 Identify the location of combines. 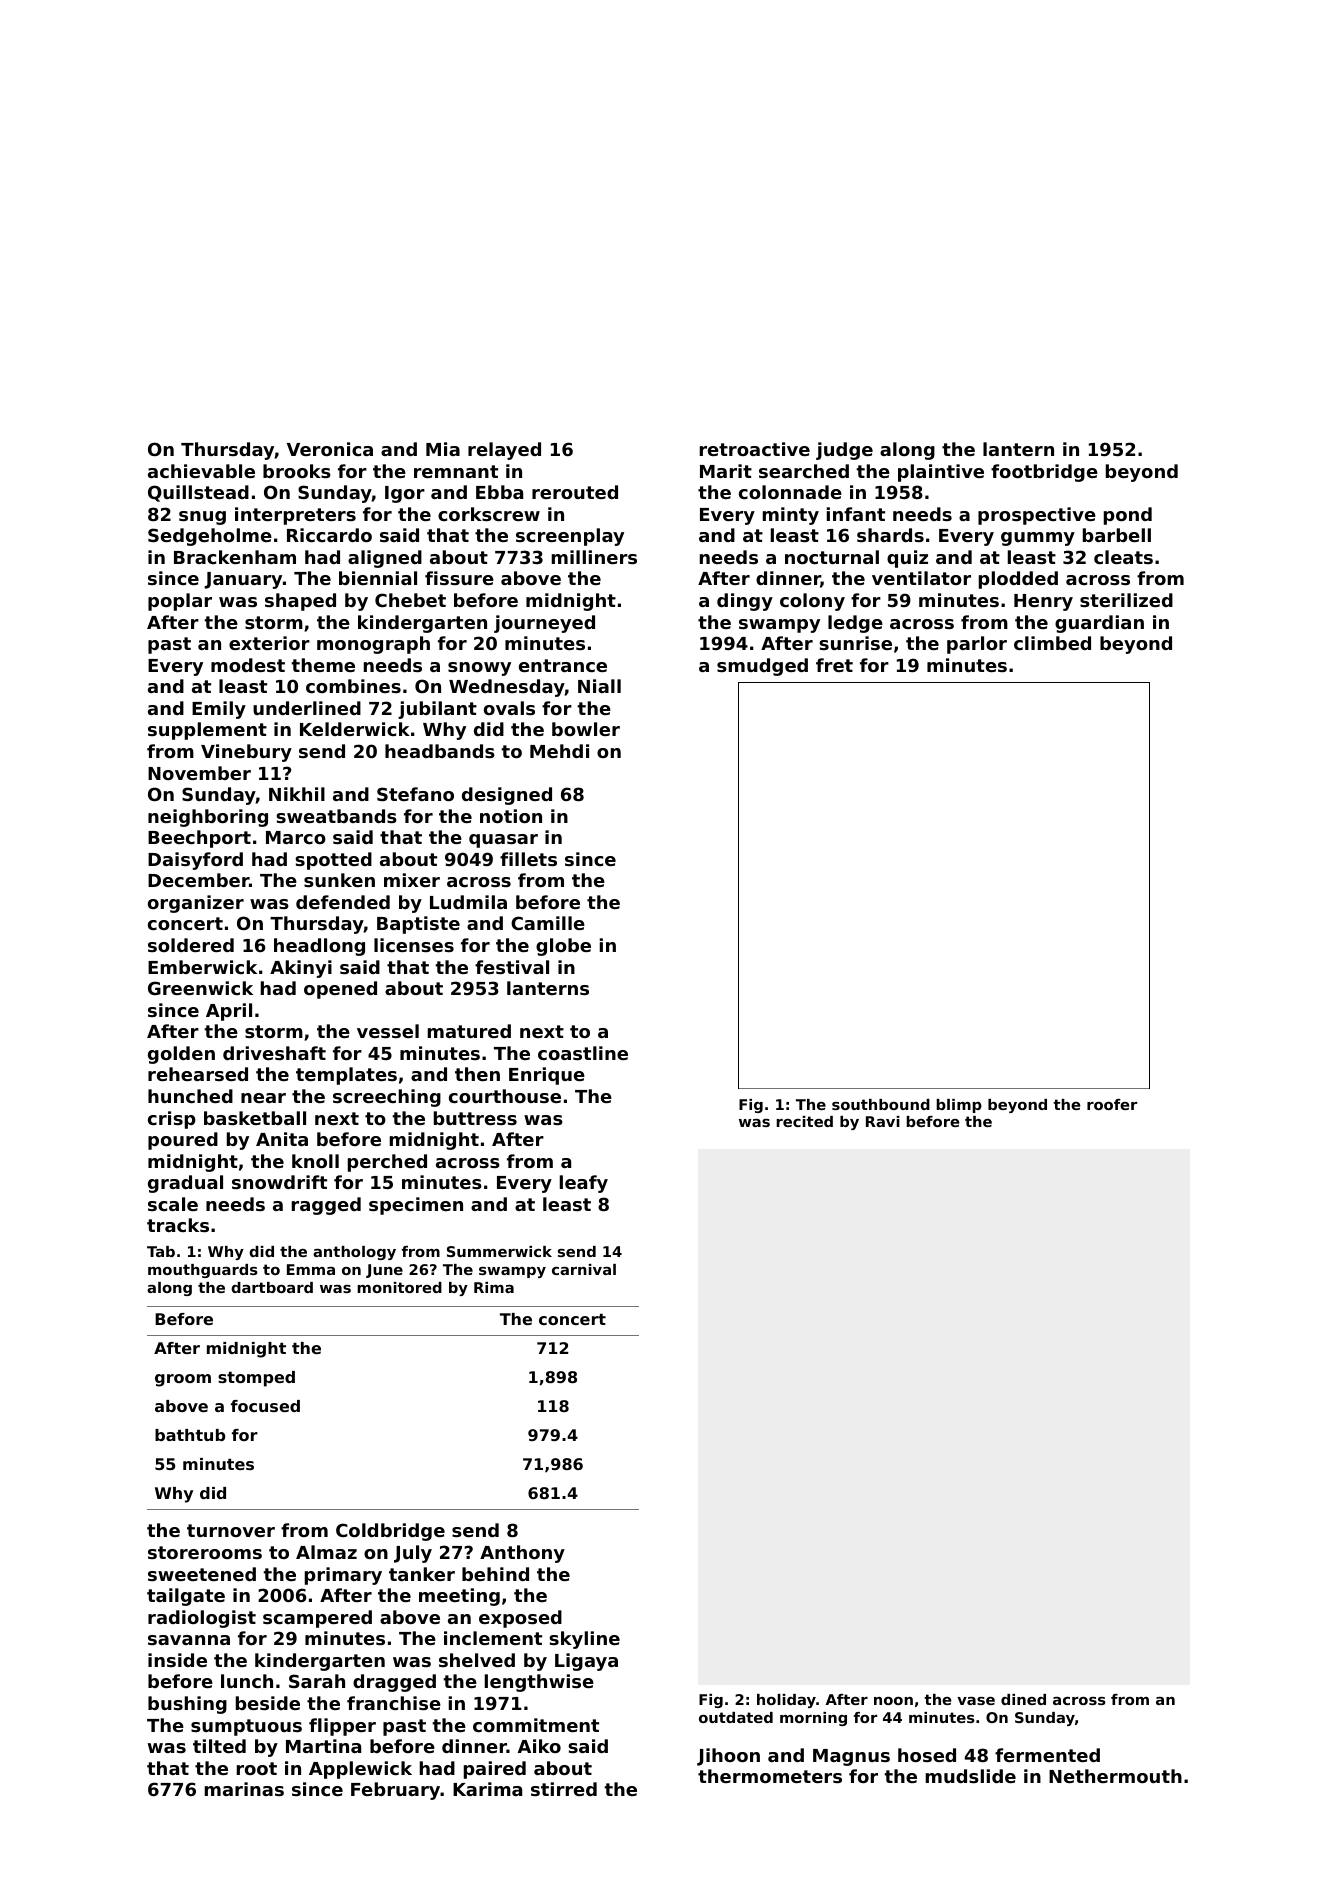
(353, 686).
